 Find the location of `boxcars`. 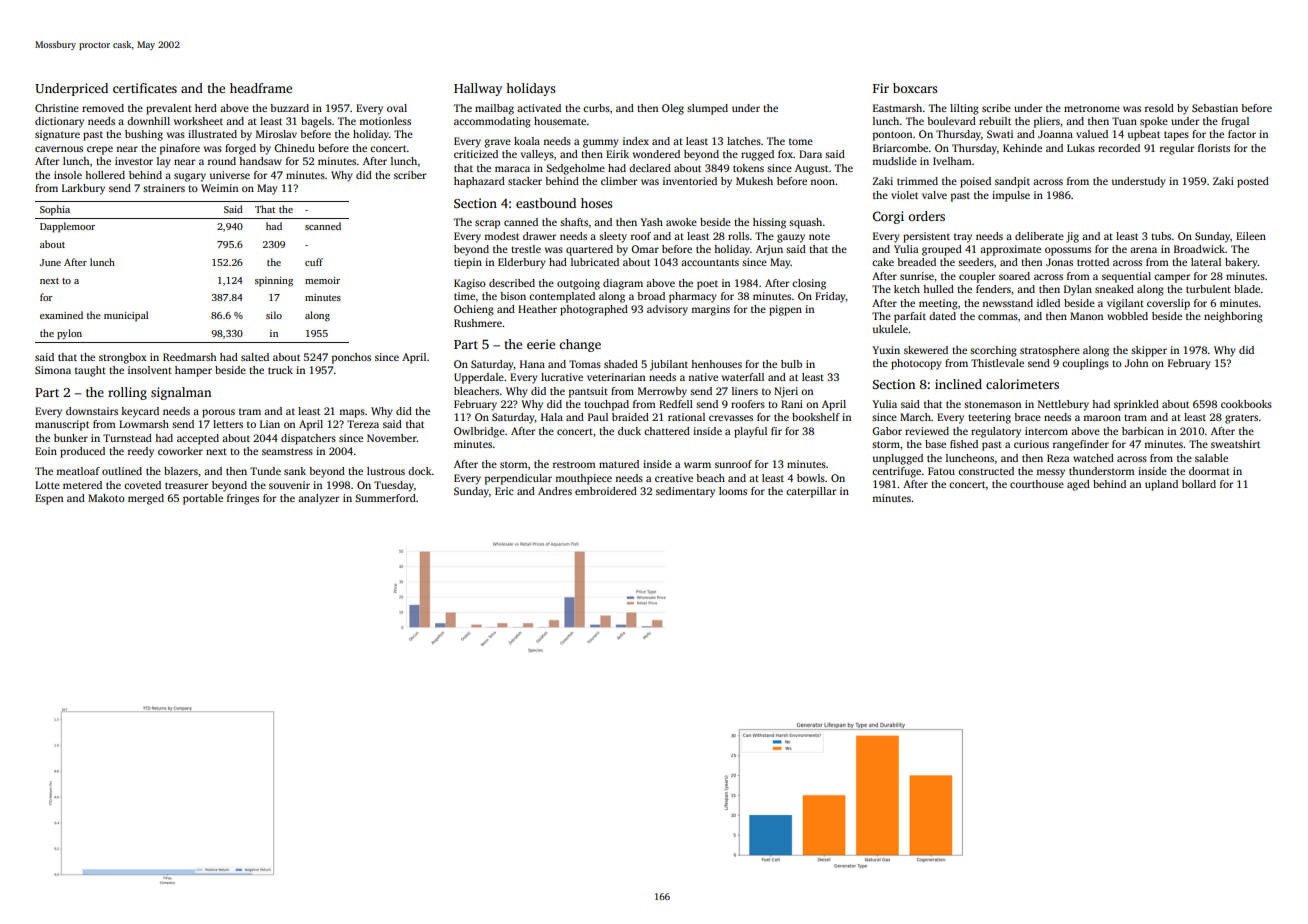

boxcars is located at coordinates (915, 88).
